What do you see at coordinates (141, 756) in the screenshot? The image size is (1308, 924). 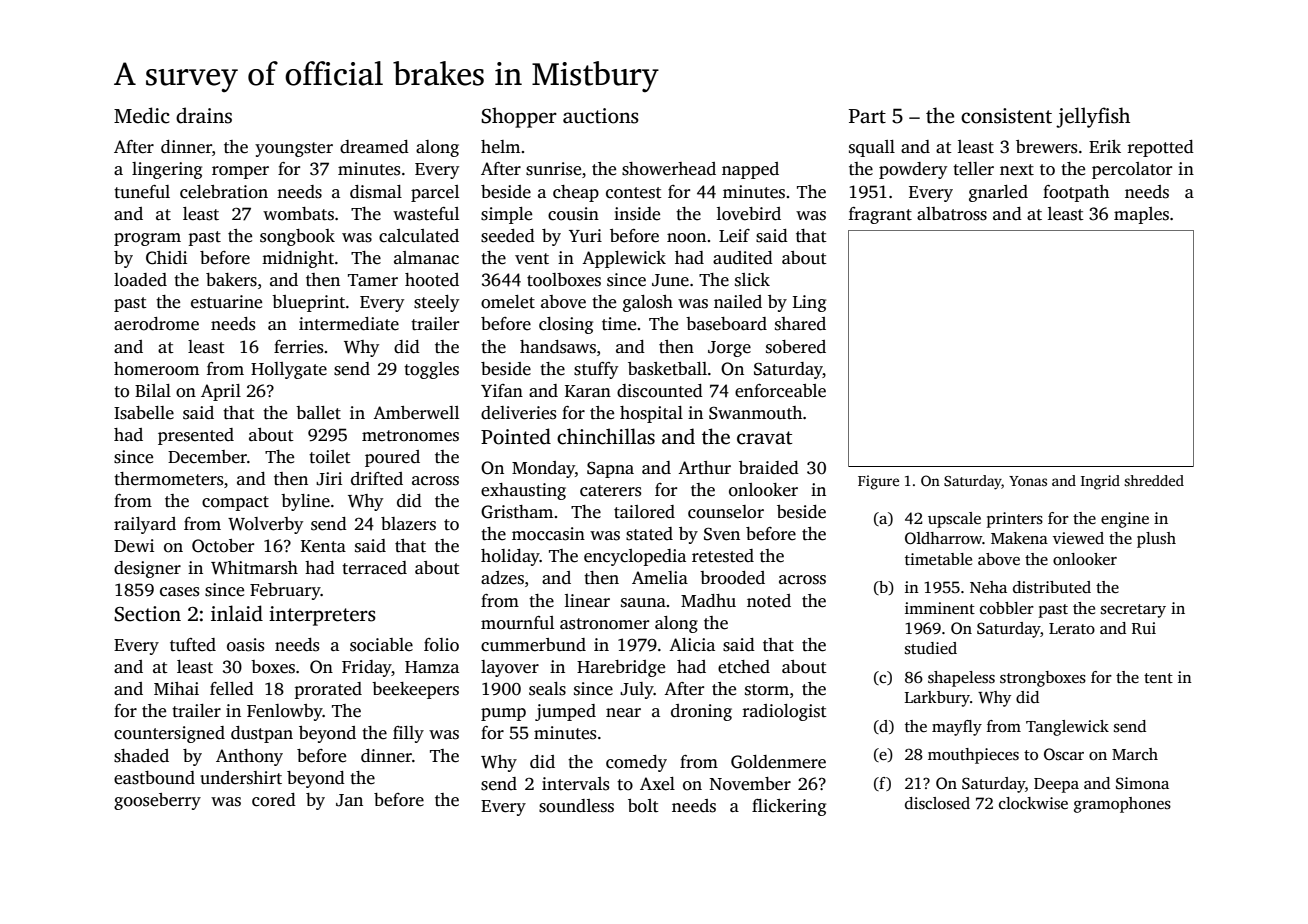 I see `shaded` at bounding box center [141, 756].
